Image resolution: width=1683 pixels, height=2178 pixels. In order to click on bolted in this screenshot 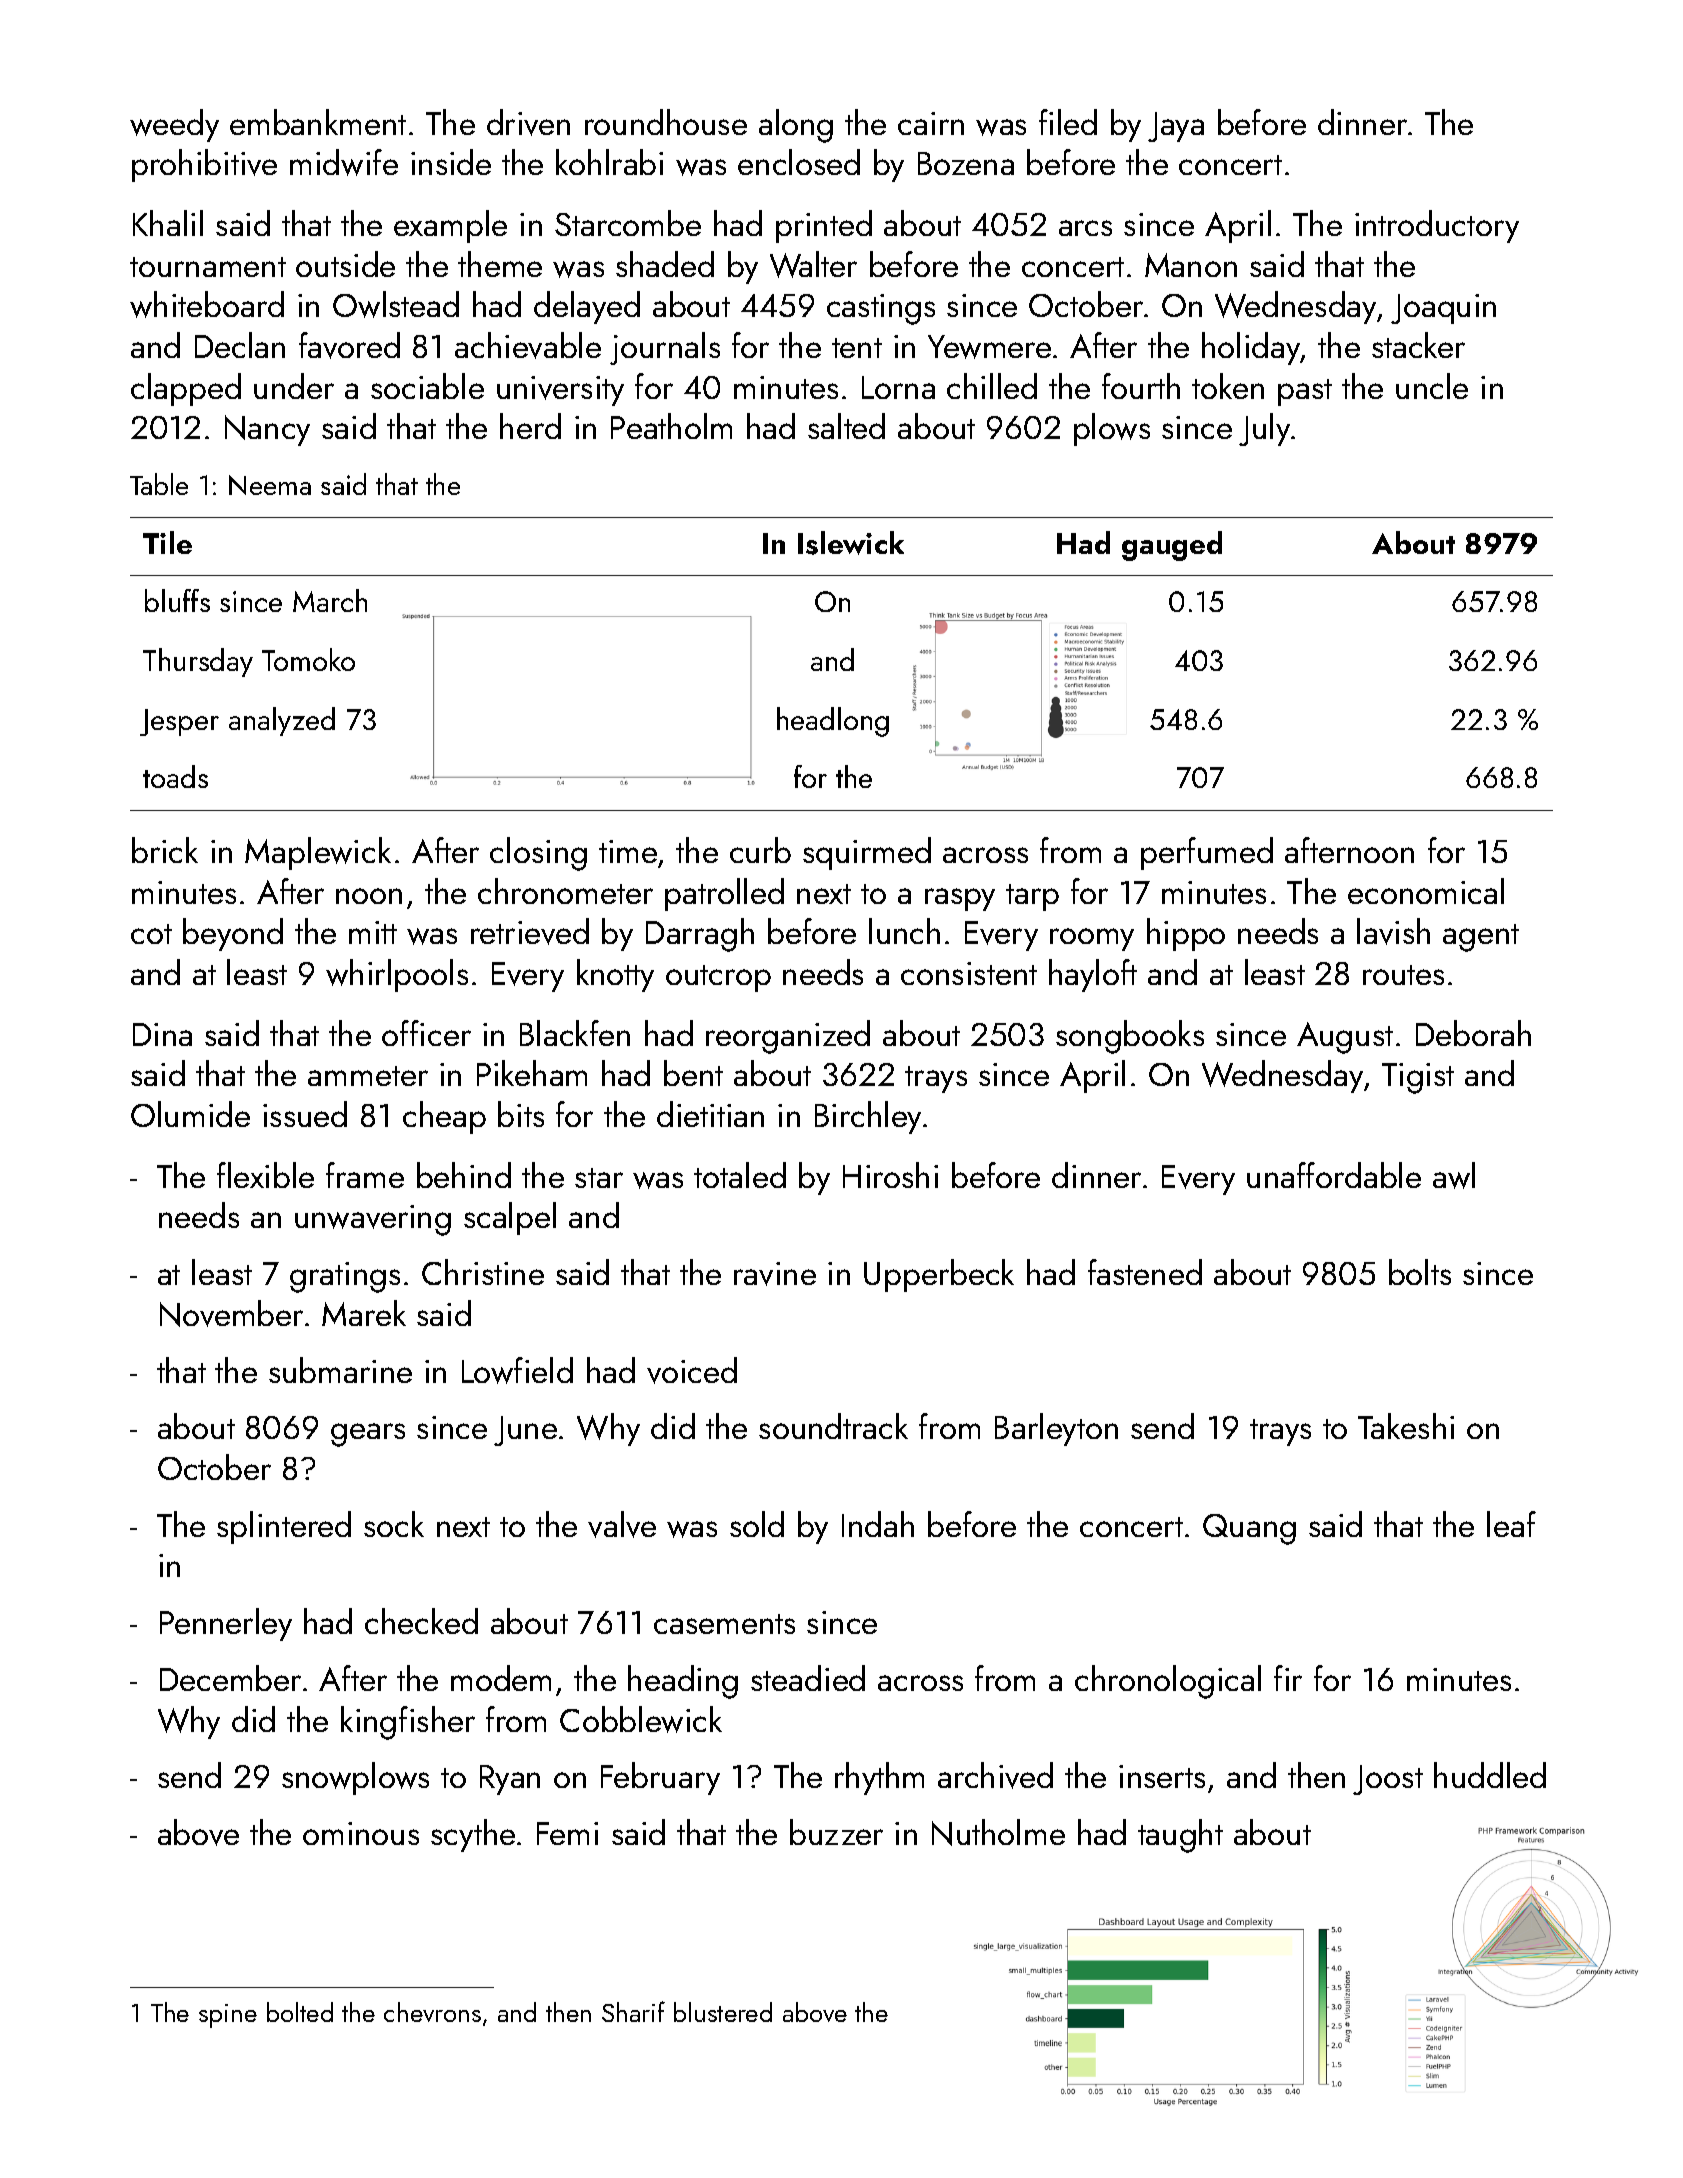, I will do `click(300, 2012)`.
